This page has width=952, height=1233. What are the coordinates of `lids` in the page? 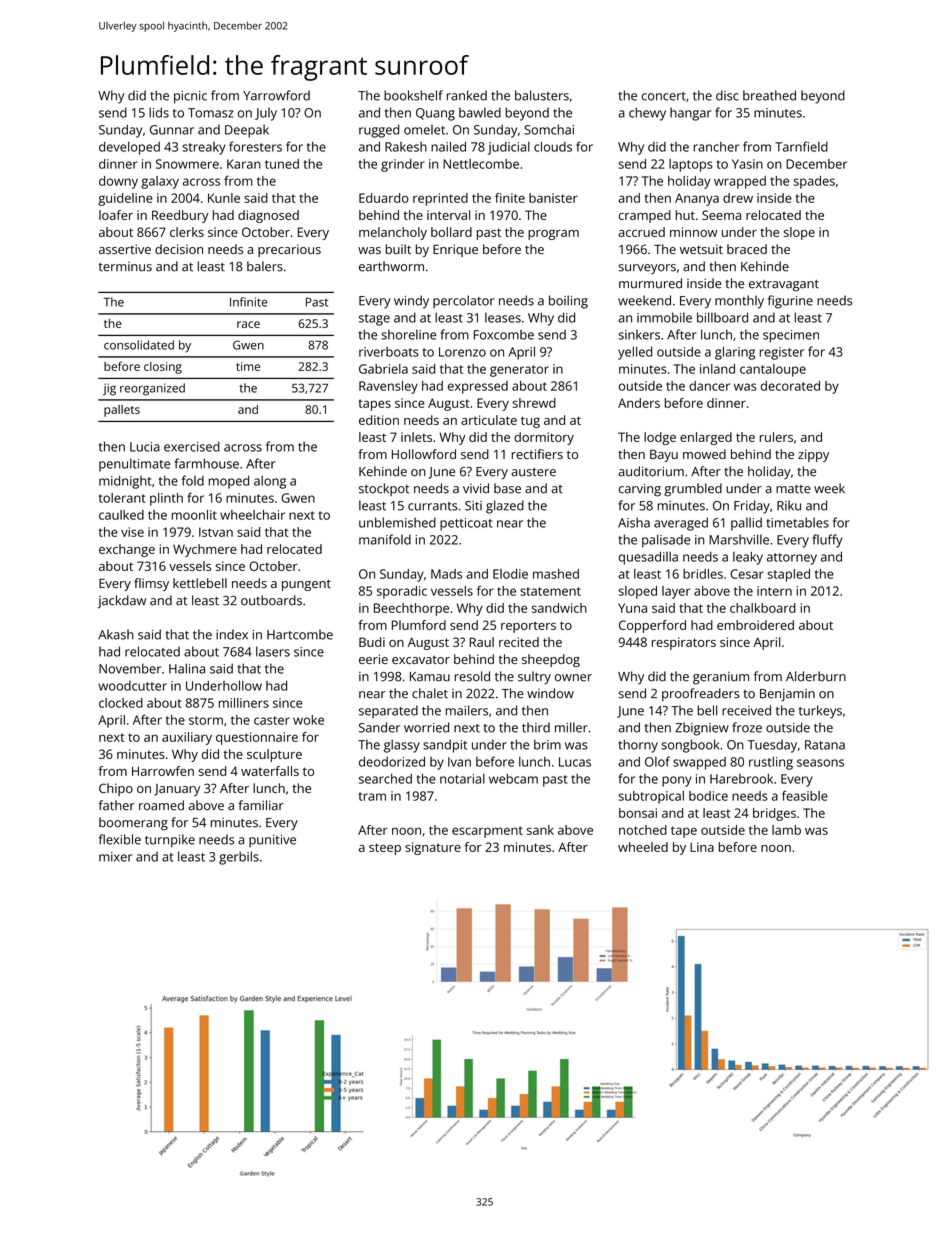 It's located at (159, 112).
